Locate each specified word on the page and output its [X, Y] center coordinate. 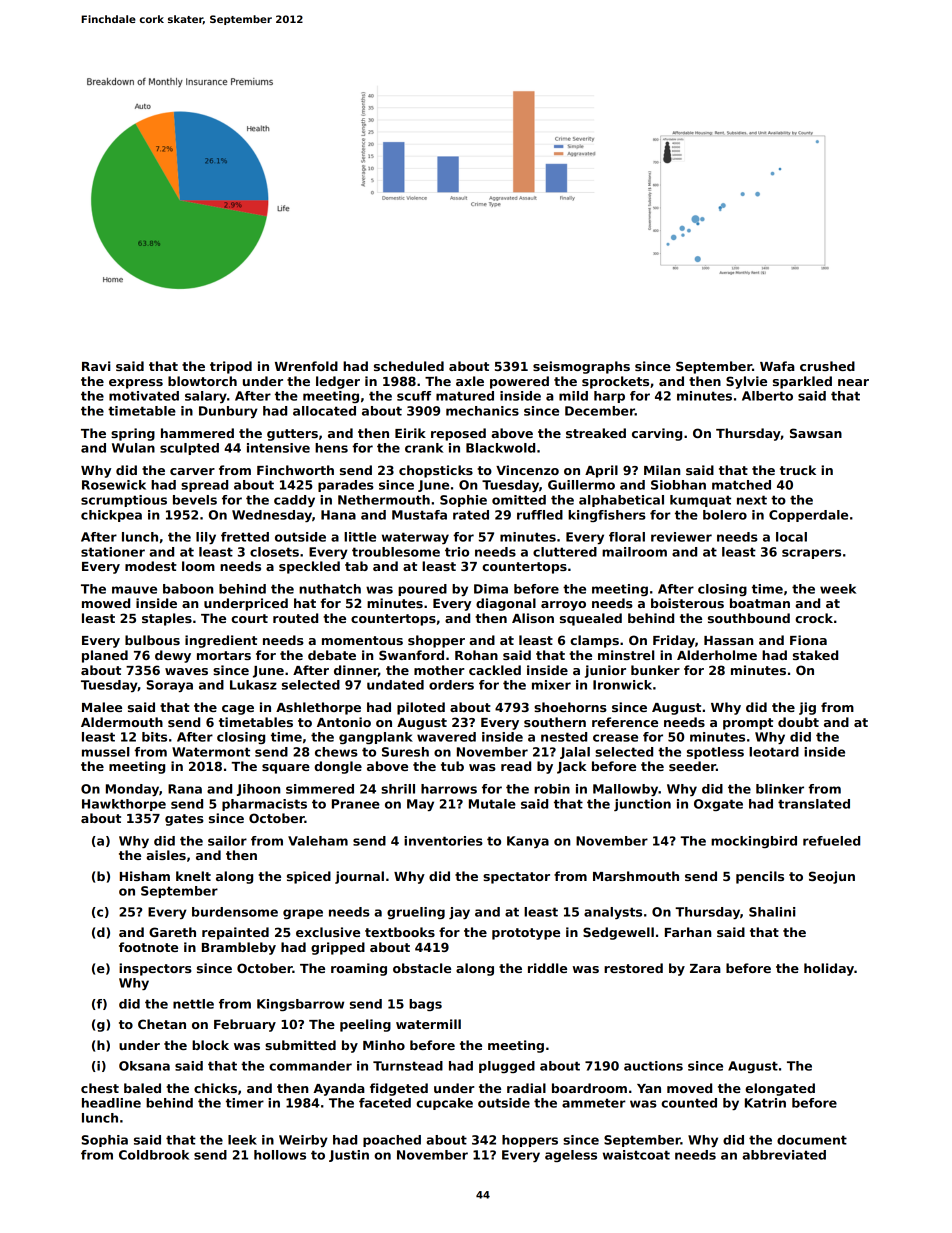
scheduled [409, 366]
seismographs [581, 367]
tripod [231, 367]
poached [392, 1141]
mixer [551, 685]
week [838, 589]
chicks [215, 1088]
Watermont [211, 752]
